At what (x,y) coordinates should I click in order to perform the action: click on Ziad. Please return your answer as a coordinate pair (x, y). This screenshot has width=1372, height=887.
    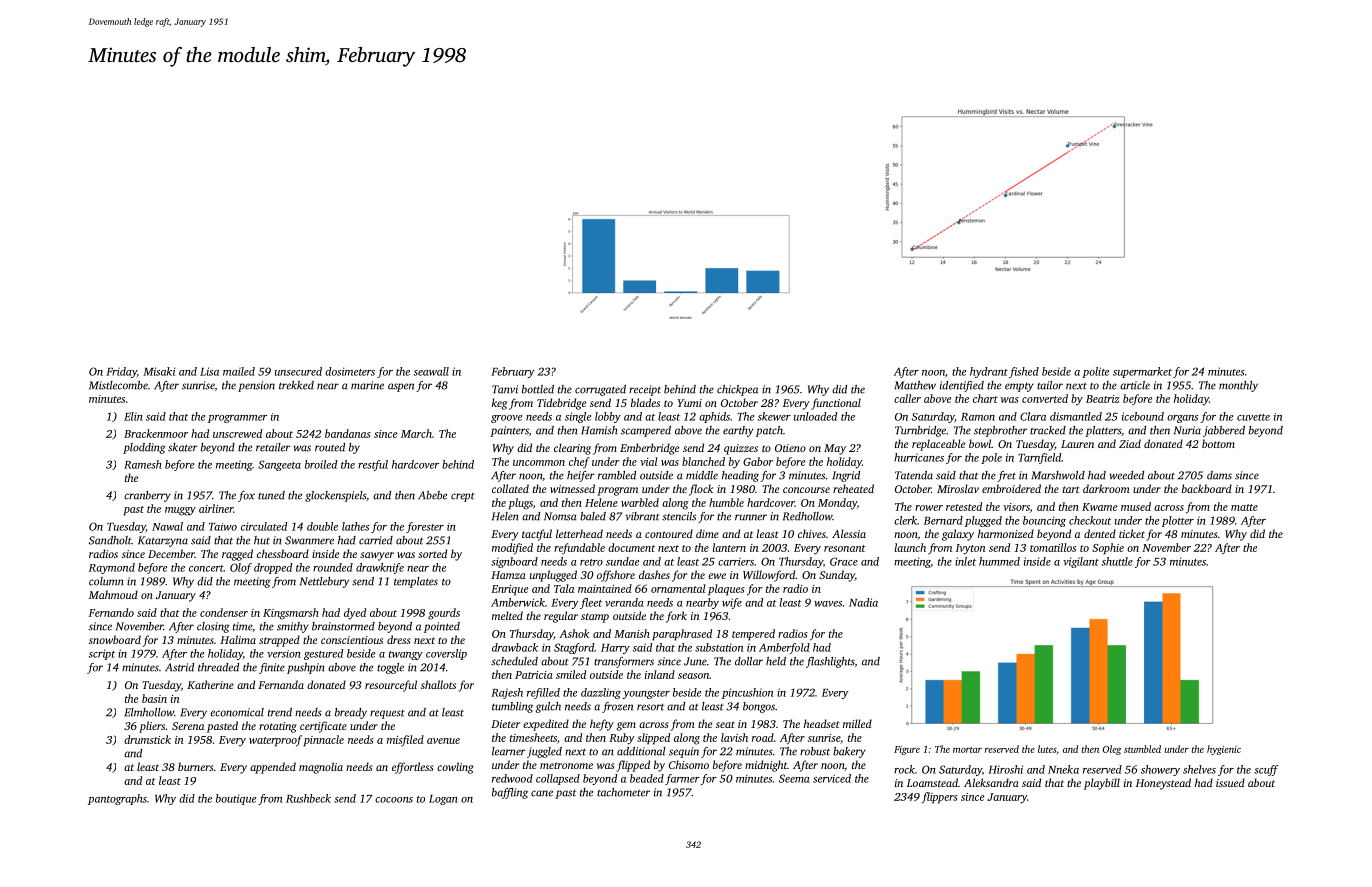
    Looking at the image, I should click on (1130, 443).
